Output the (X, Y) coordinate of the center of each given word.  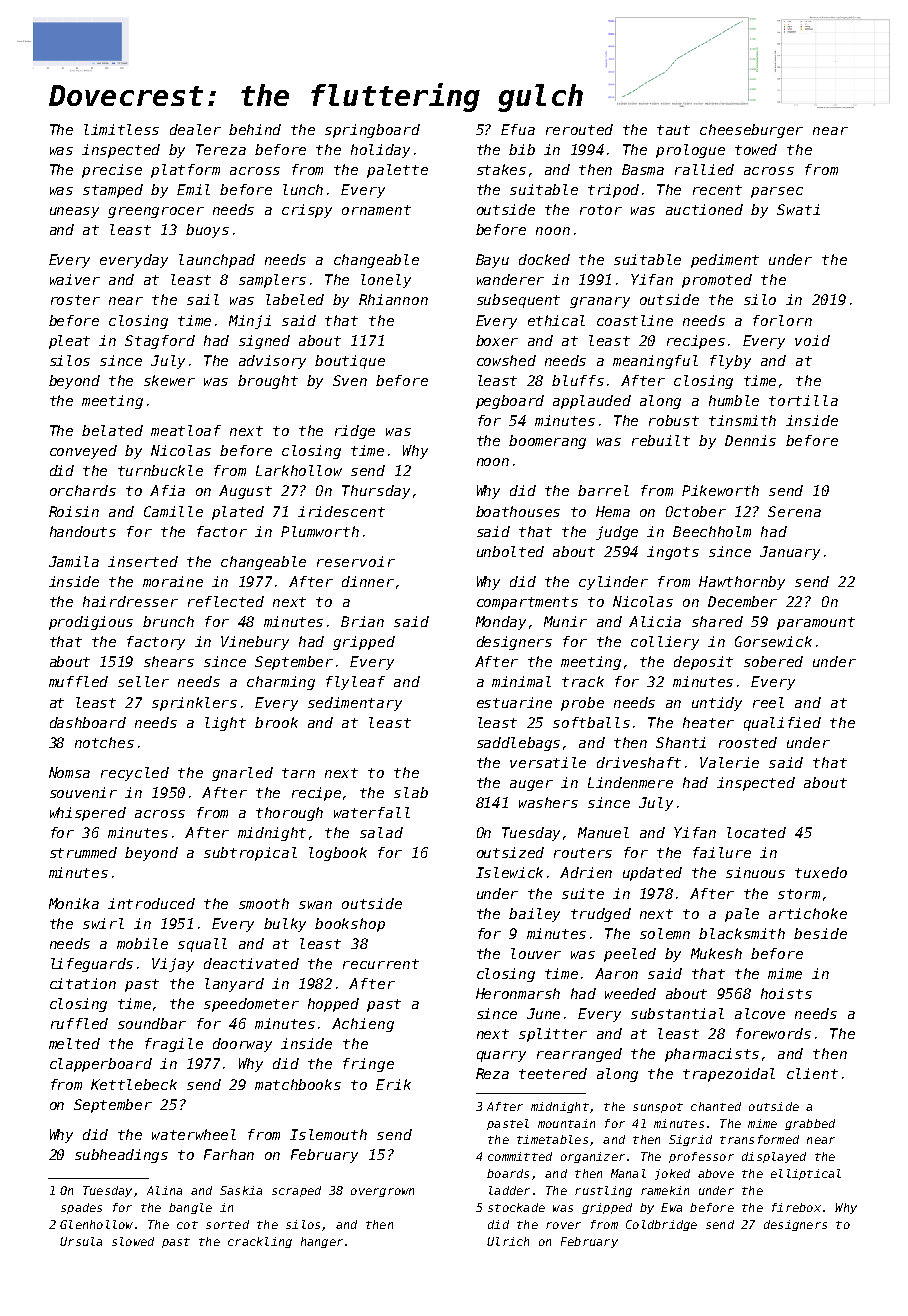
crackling (260, 1242)
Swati (798, 209)
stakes (501, 169)
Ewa (671, 1207)
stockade (516, 1207)
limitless (121, 129)
